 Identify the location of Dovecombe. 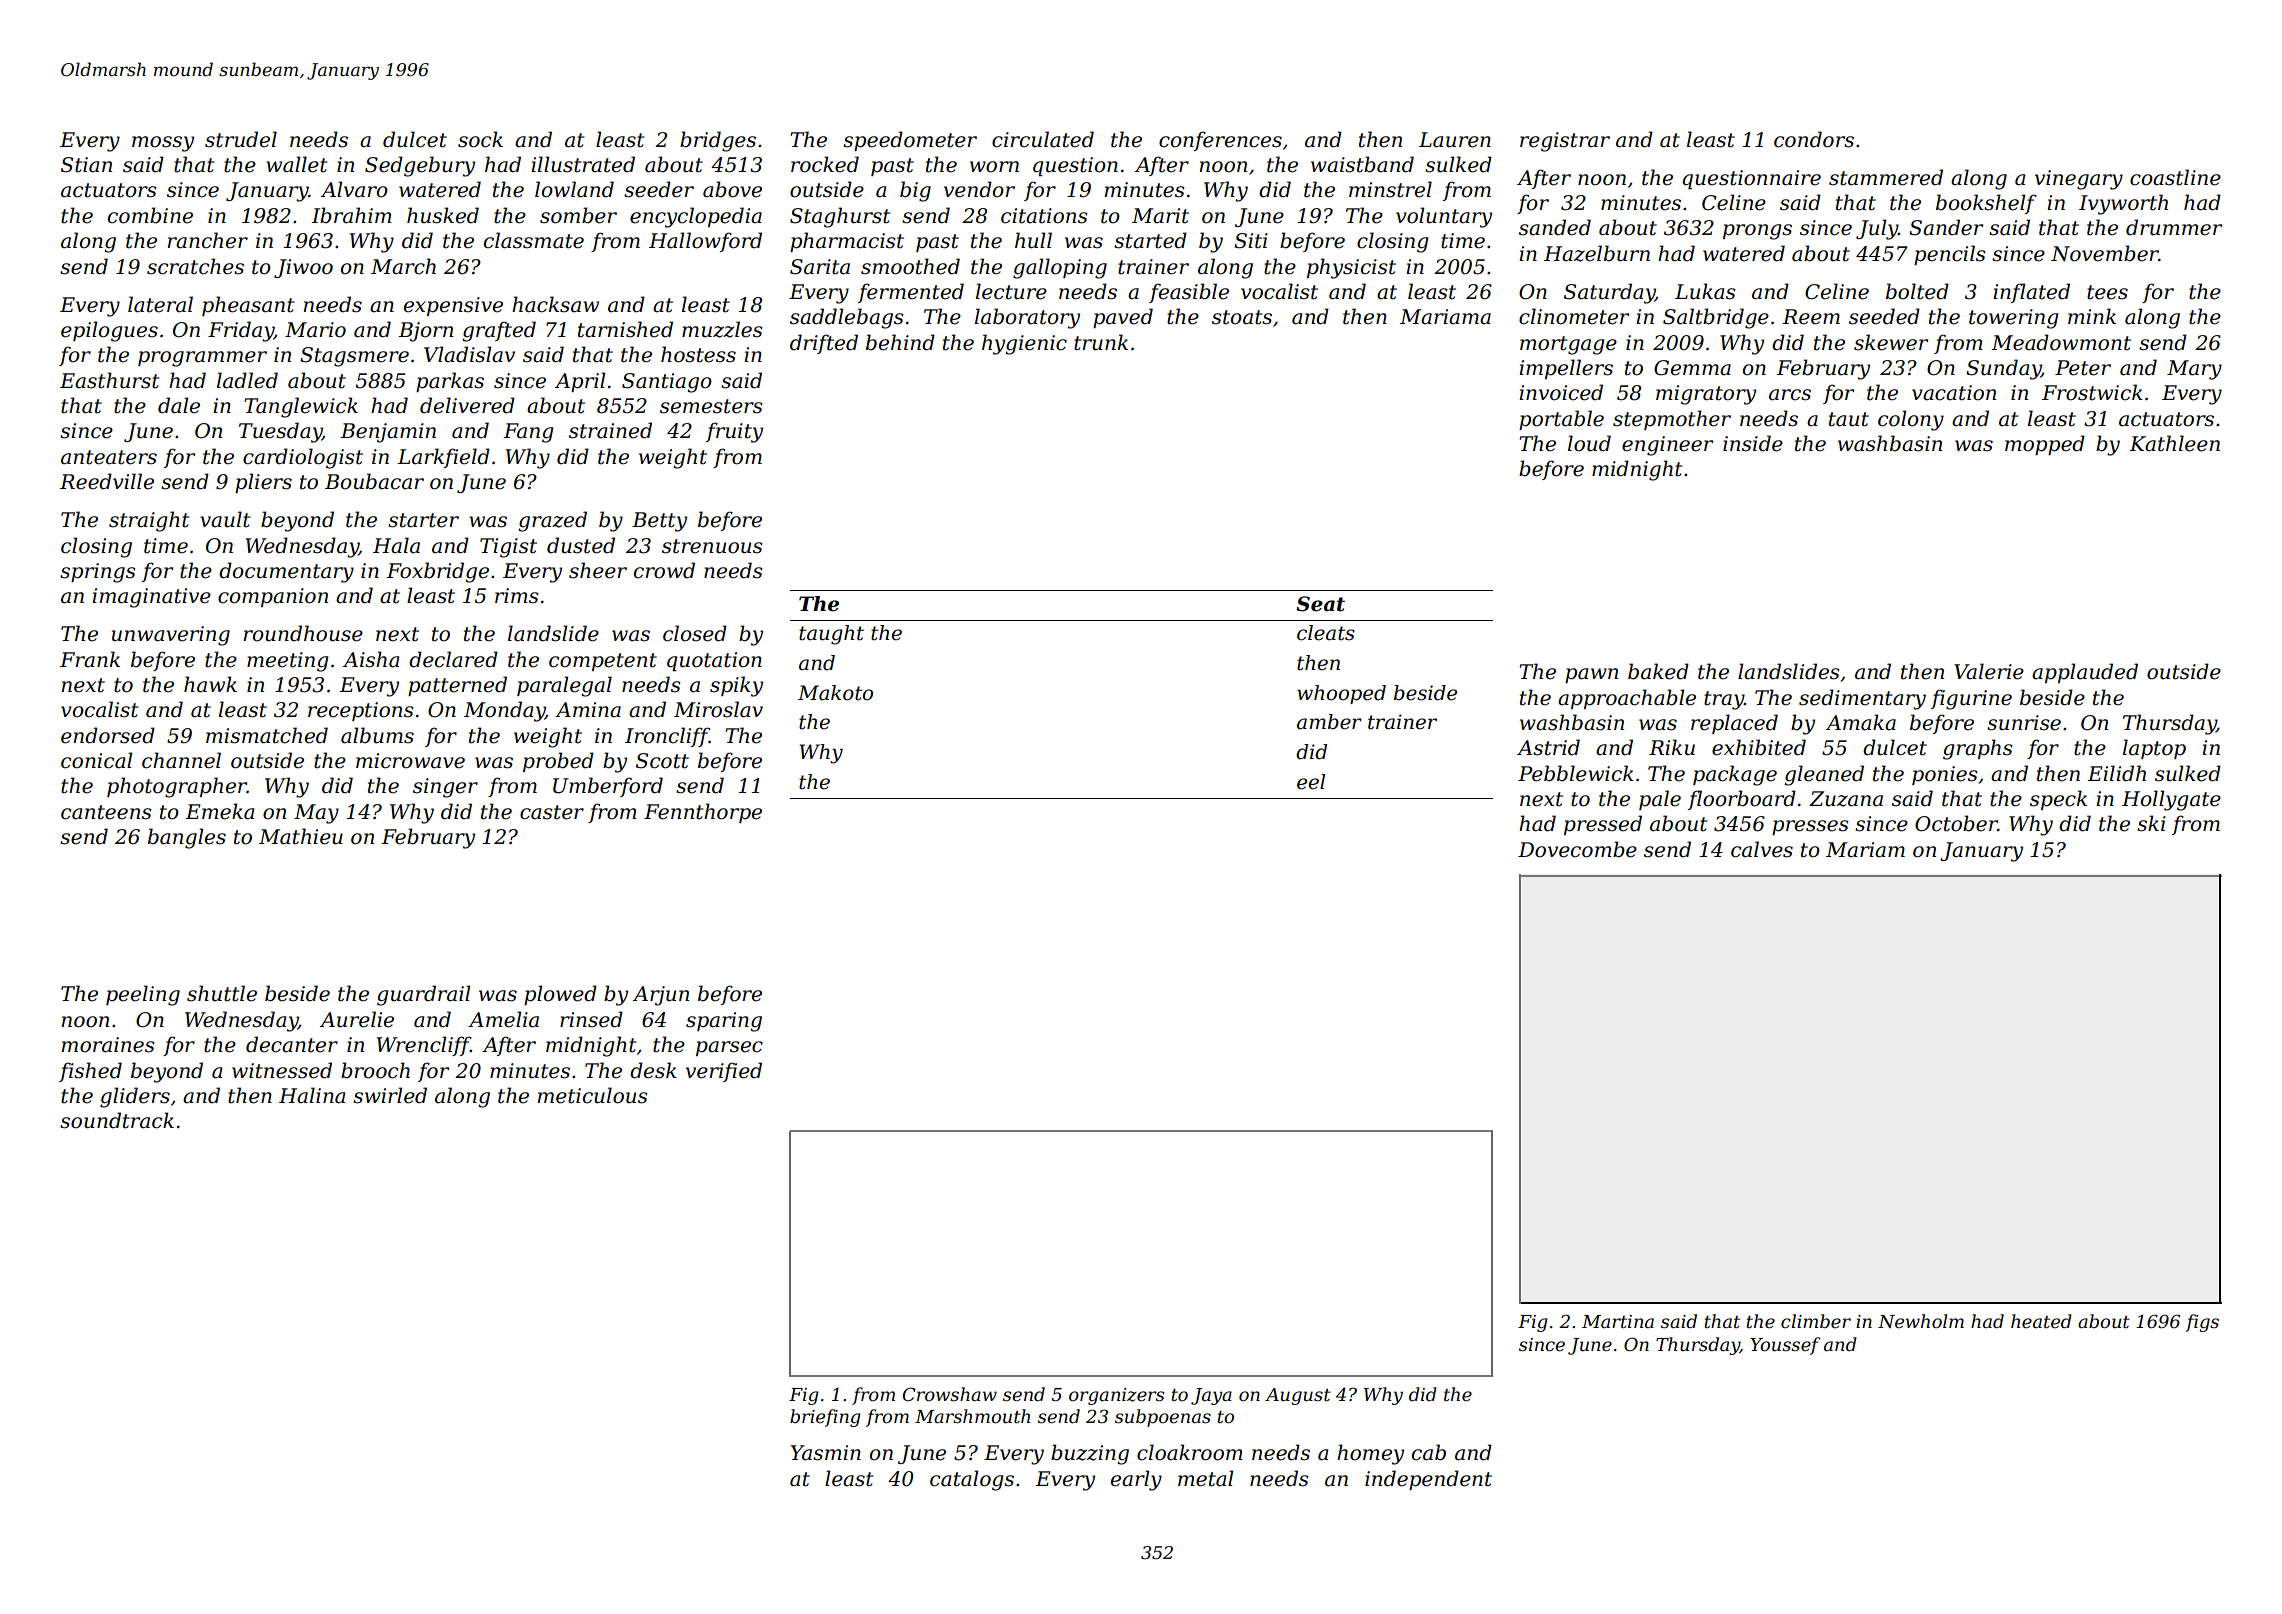
(1577, 849).
